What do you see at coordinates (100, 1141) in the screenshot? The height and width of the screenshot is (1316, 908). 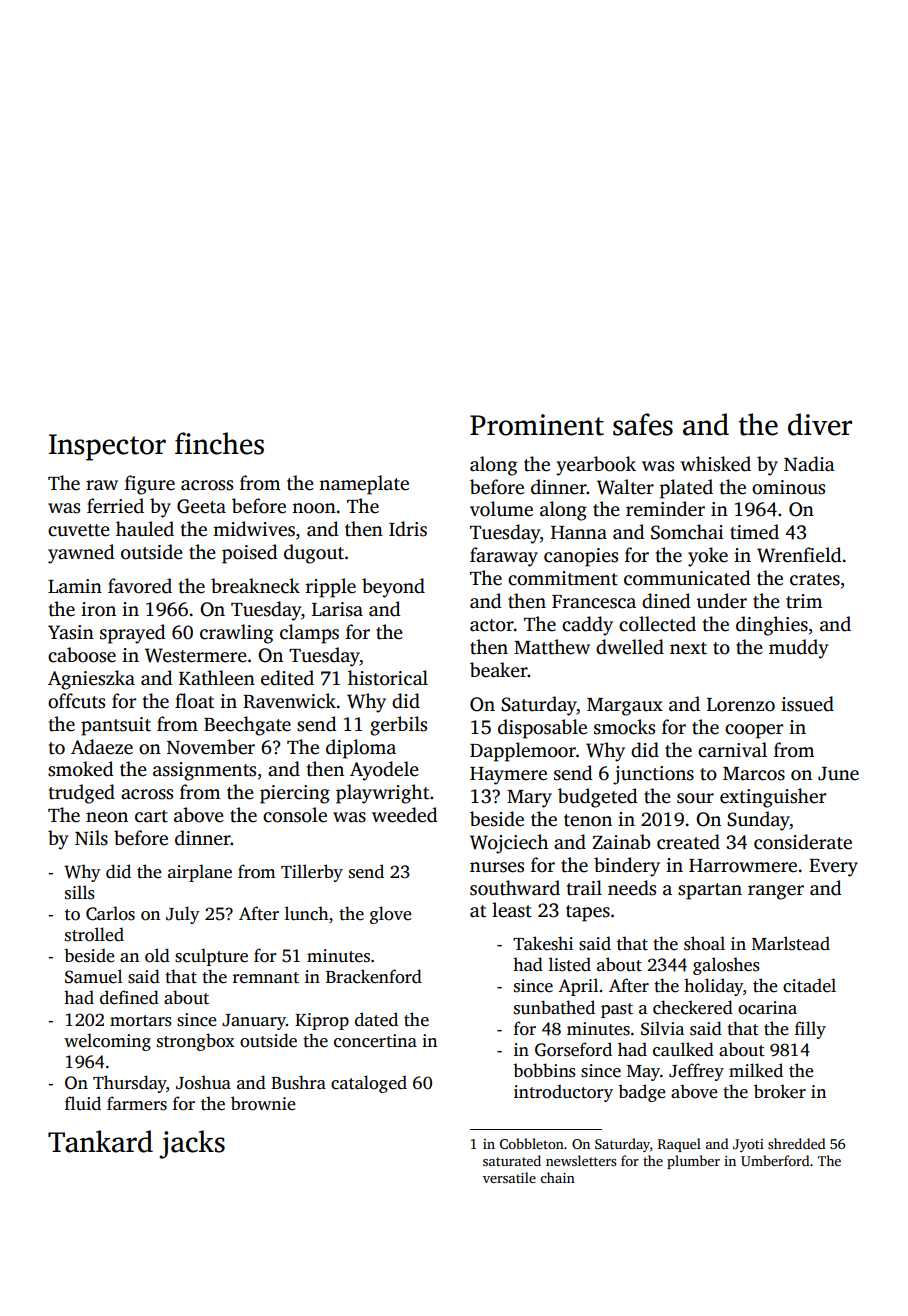 I see `Tankard` at bounding box center [100, 1141].
